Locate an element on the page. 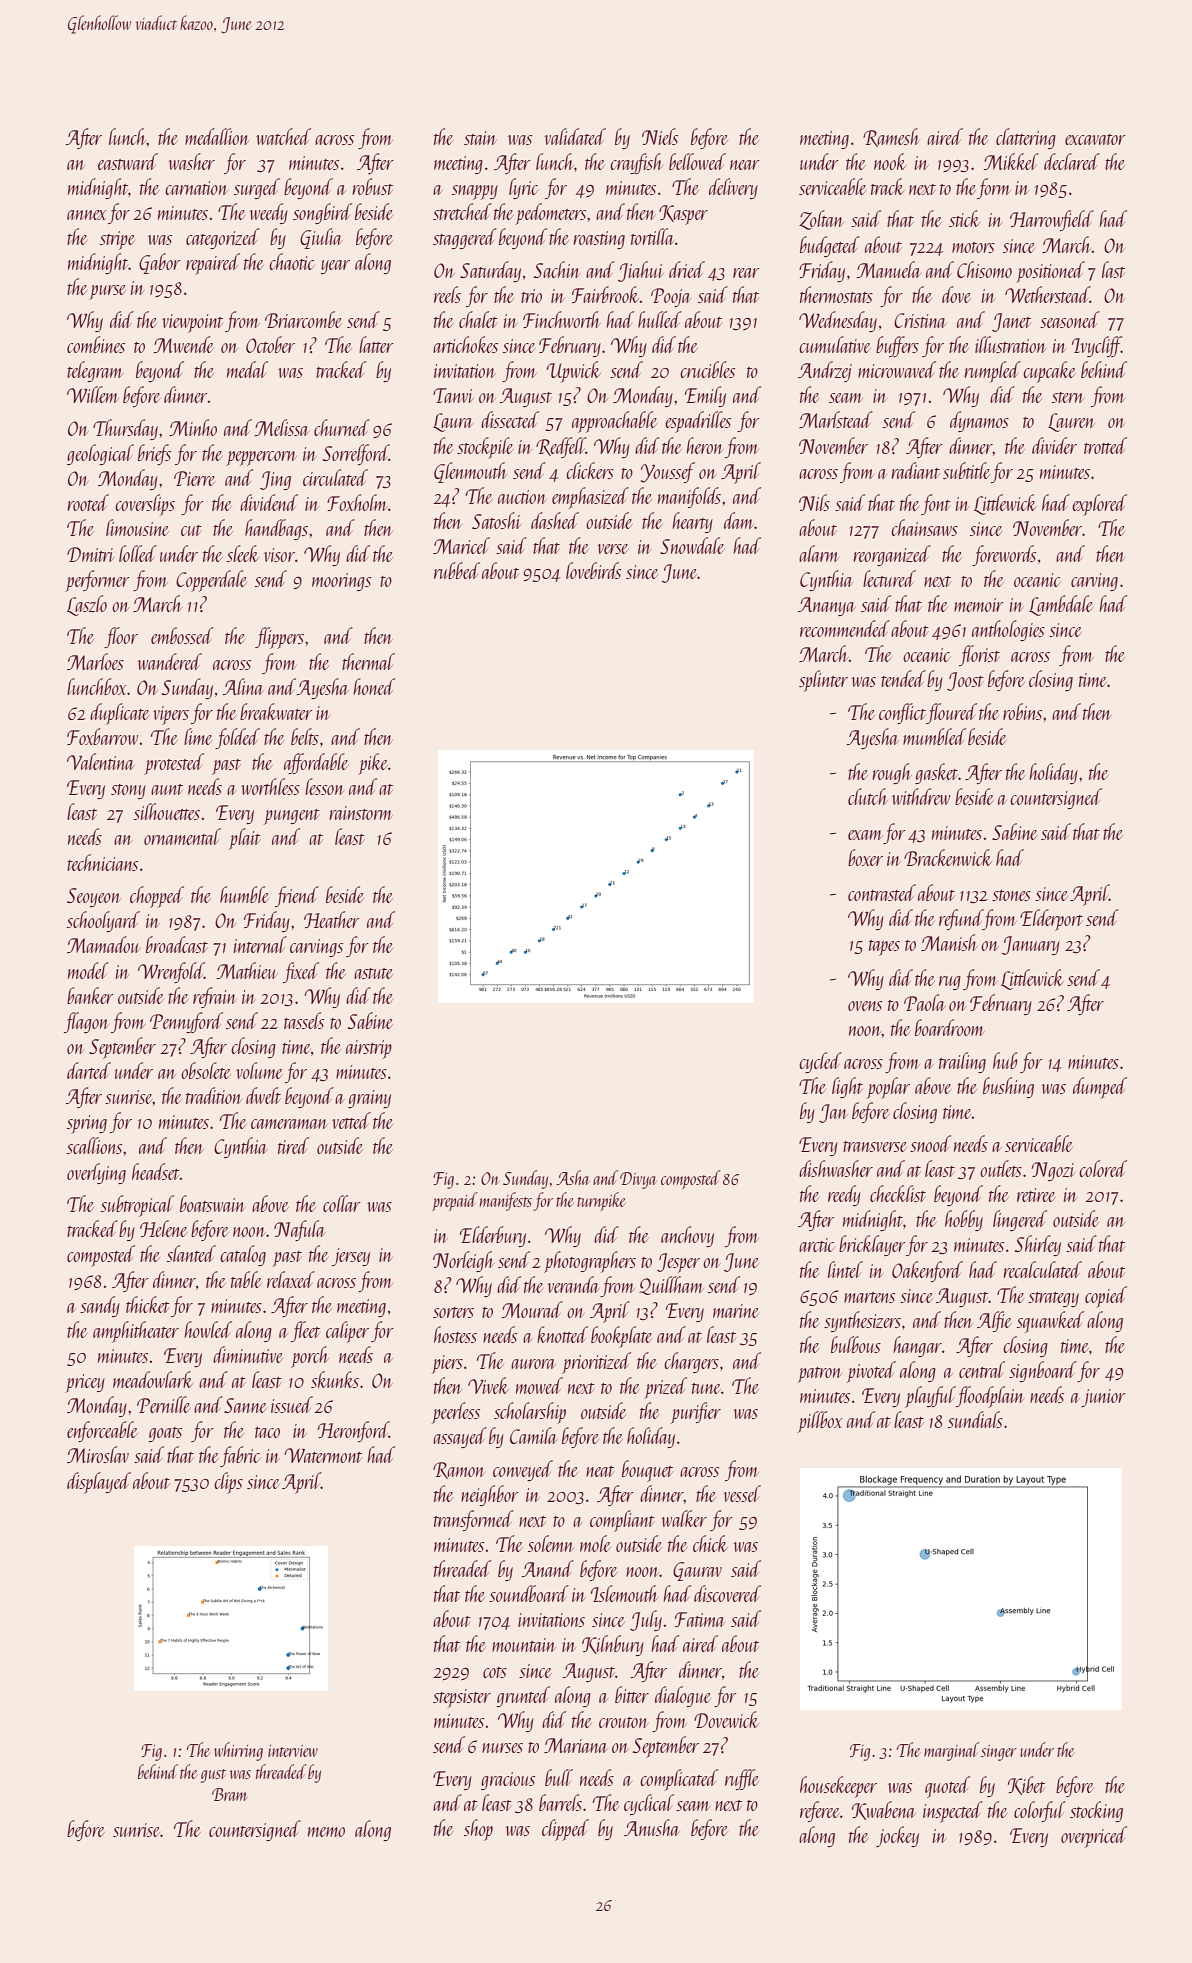  florist is located at coordinates (979, 655).
